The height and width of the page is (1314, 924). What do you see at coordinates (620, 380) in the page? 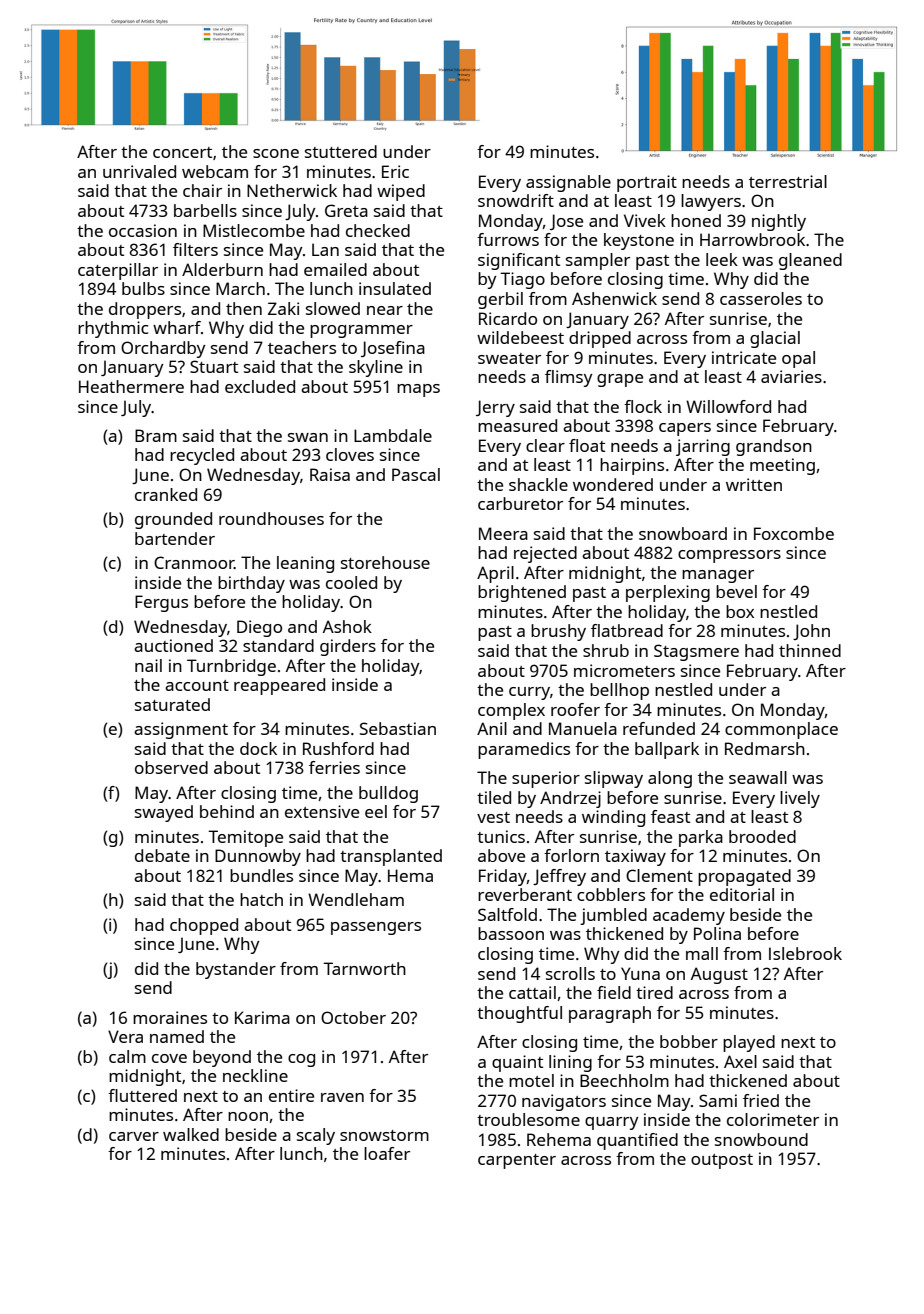
I see `grape` at bounding box center [620, 380].
